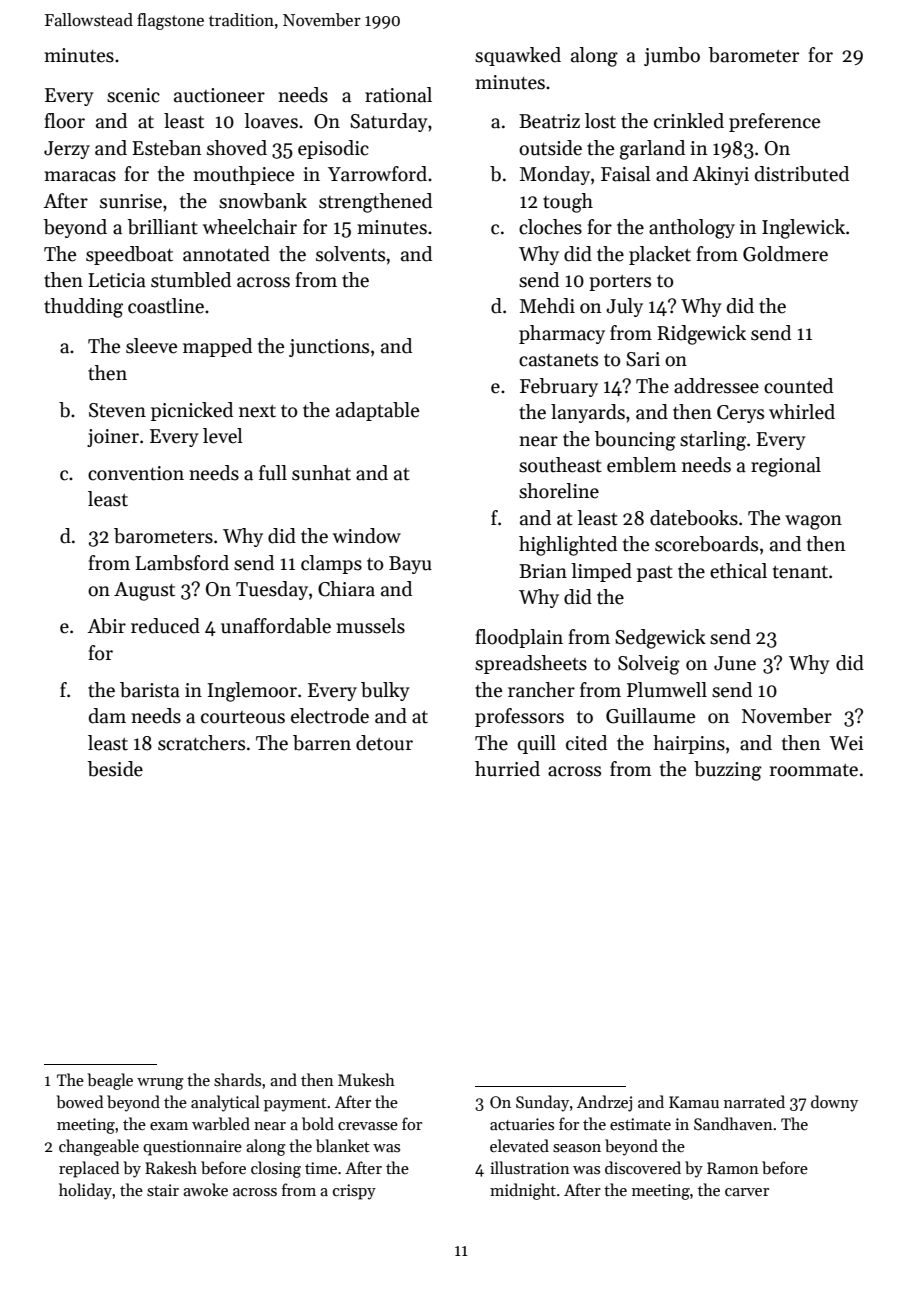 The image size is (908, 1316). What do you see at coordinates (366, 1079) in the screenshot?
I see `Mukesh` at bounding box center [366, 1079].
